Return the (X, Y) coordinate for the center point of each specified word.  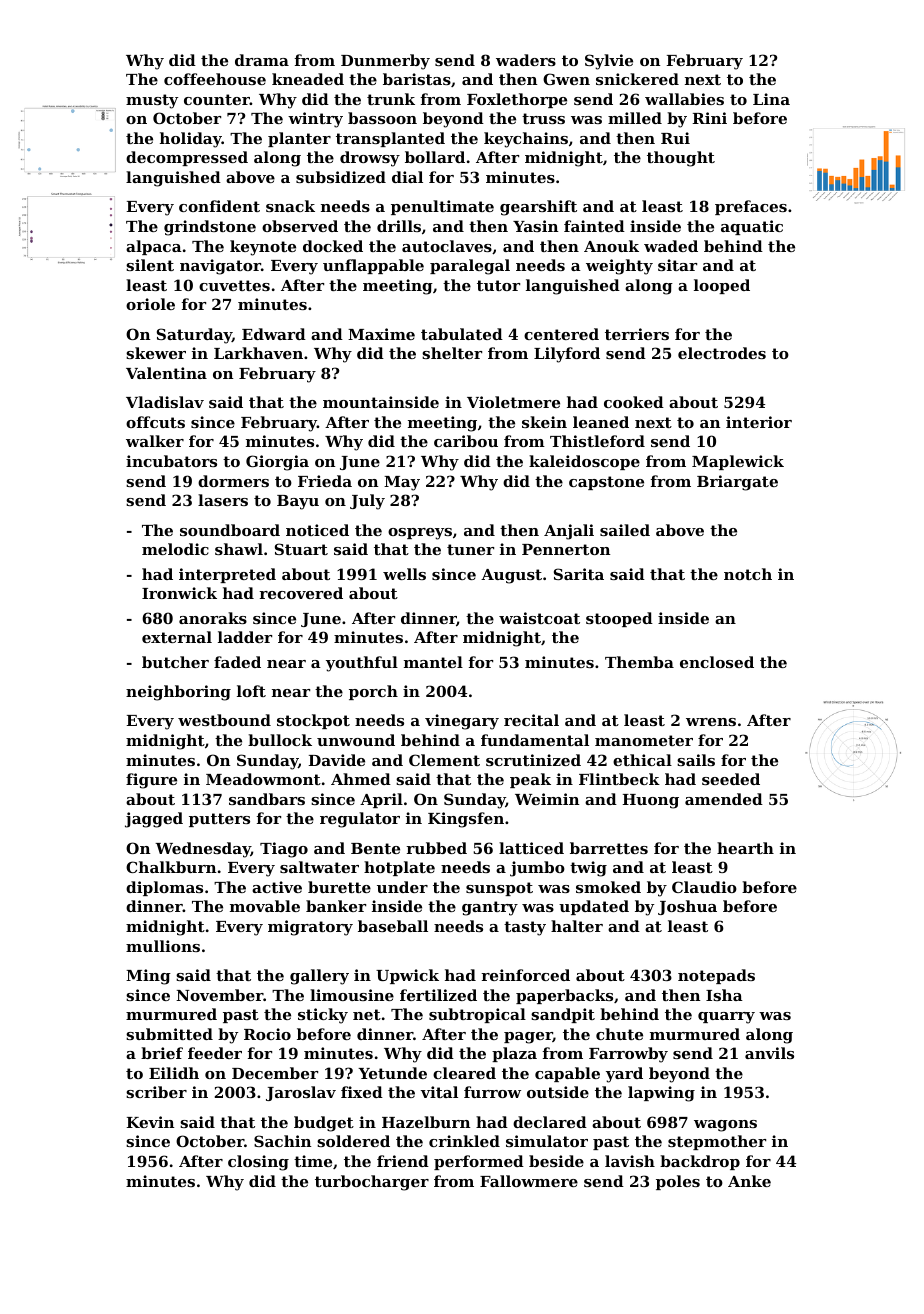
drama (262, 60)
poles (678, 1182)
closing (258, 1163)
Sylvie (609, 62)
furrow (492, 1092)
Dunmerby (385, 62)
